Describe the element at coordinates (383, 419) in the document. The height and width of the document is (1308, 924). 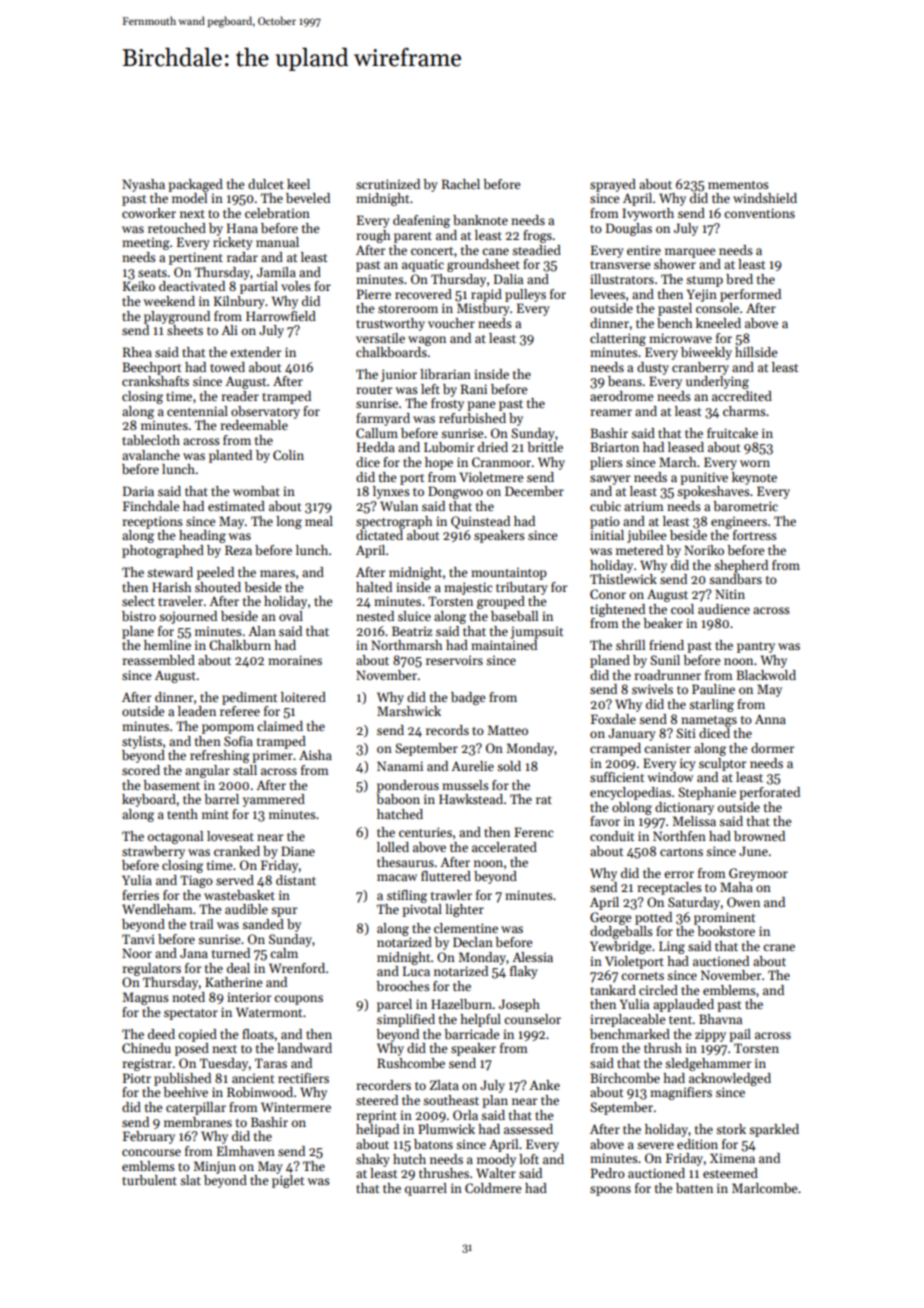
I see `farmyard` at that location.
